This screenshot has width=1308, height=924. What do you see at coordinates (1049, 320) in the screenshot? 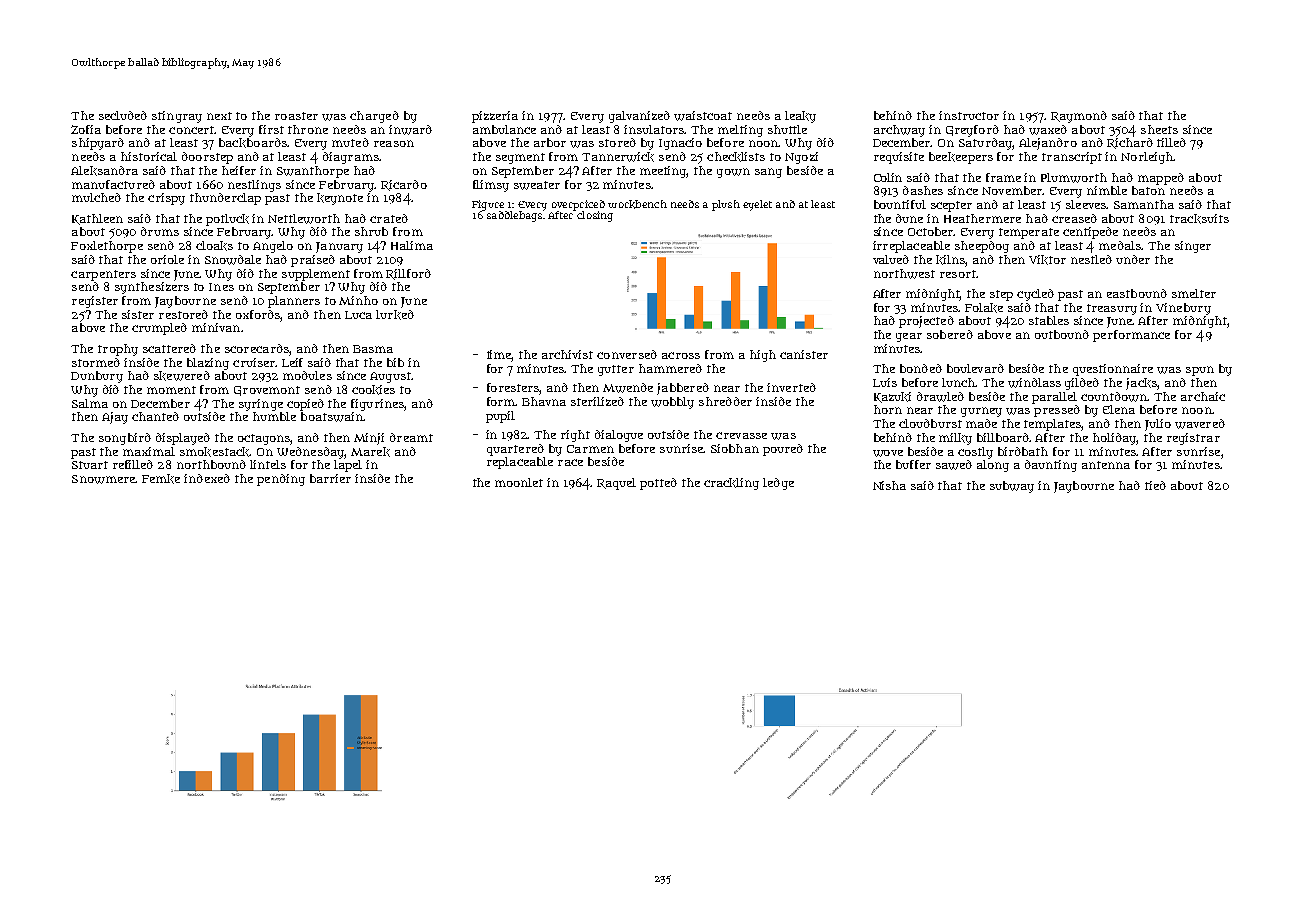
I see `stables` at bounding box center [1049, 320].
